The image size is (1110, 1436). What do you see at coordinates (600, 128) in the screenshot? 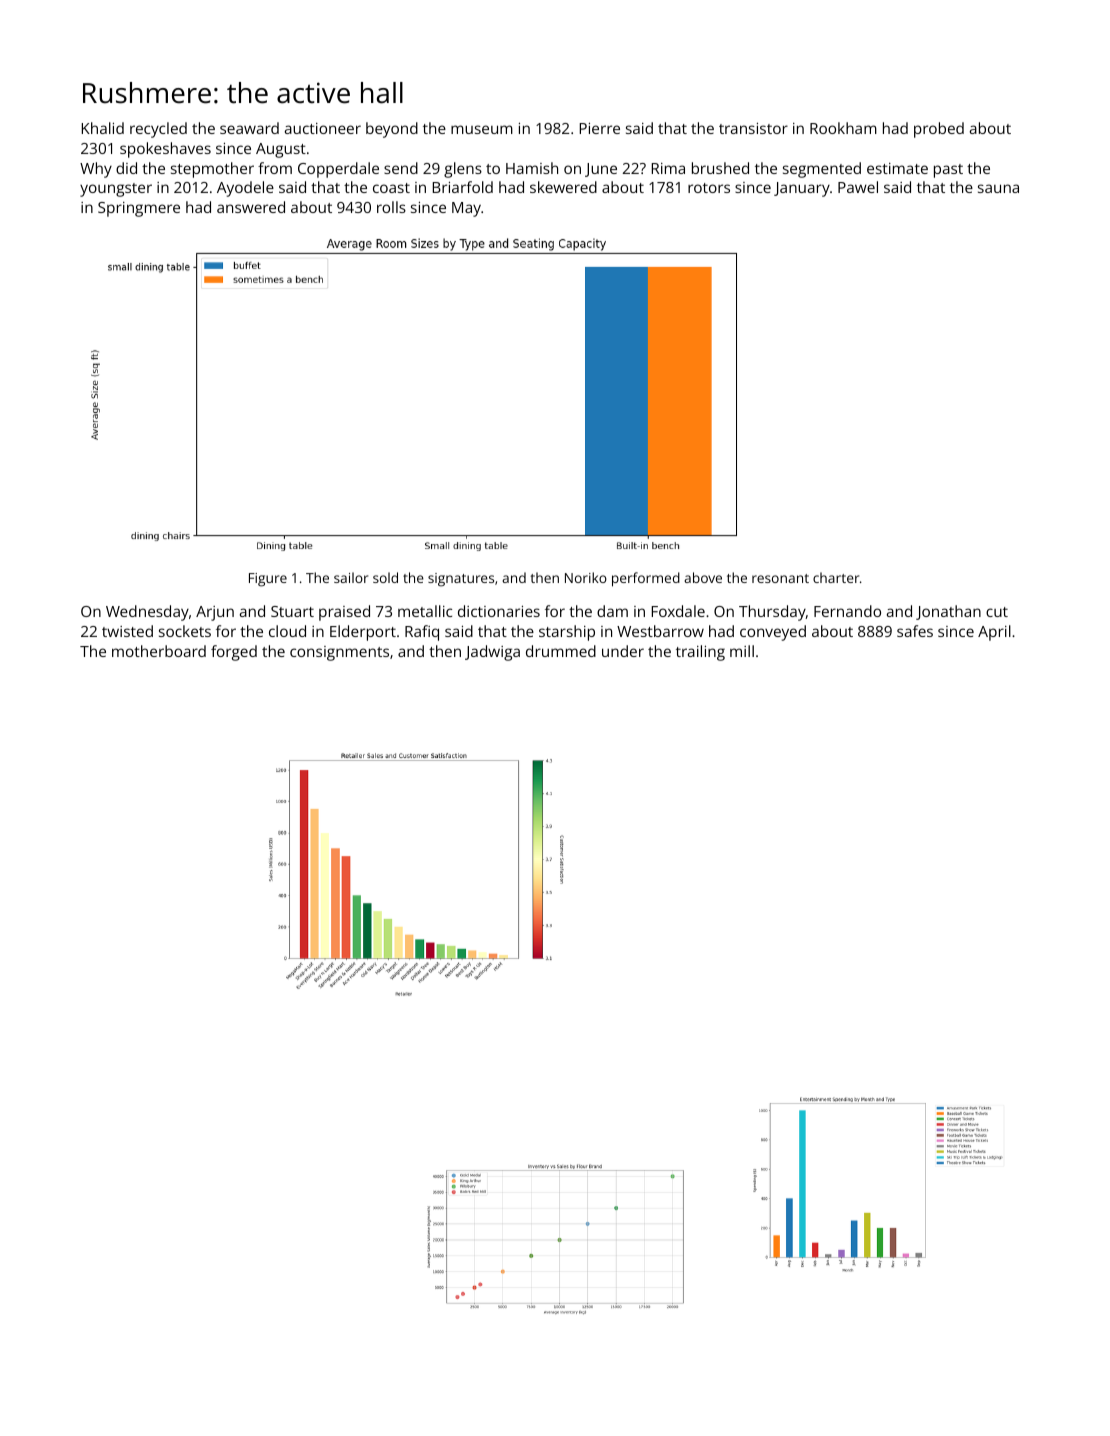
I see `Pierre` at bounding box center [600, 128].
